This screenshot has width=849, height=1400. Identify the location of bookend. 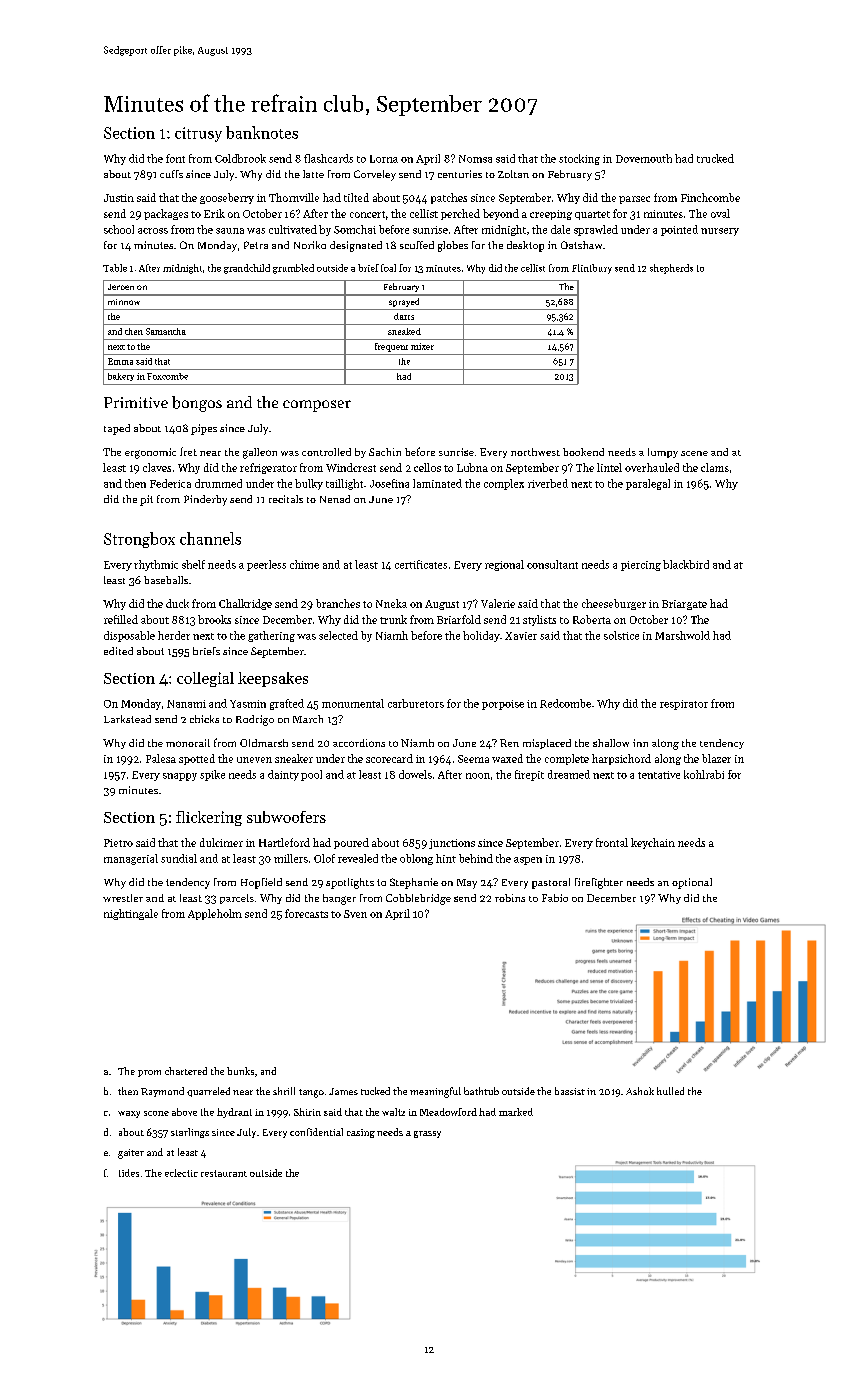
(583, 452).
